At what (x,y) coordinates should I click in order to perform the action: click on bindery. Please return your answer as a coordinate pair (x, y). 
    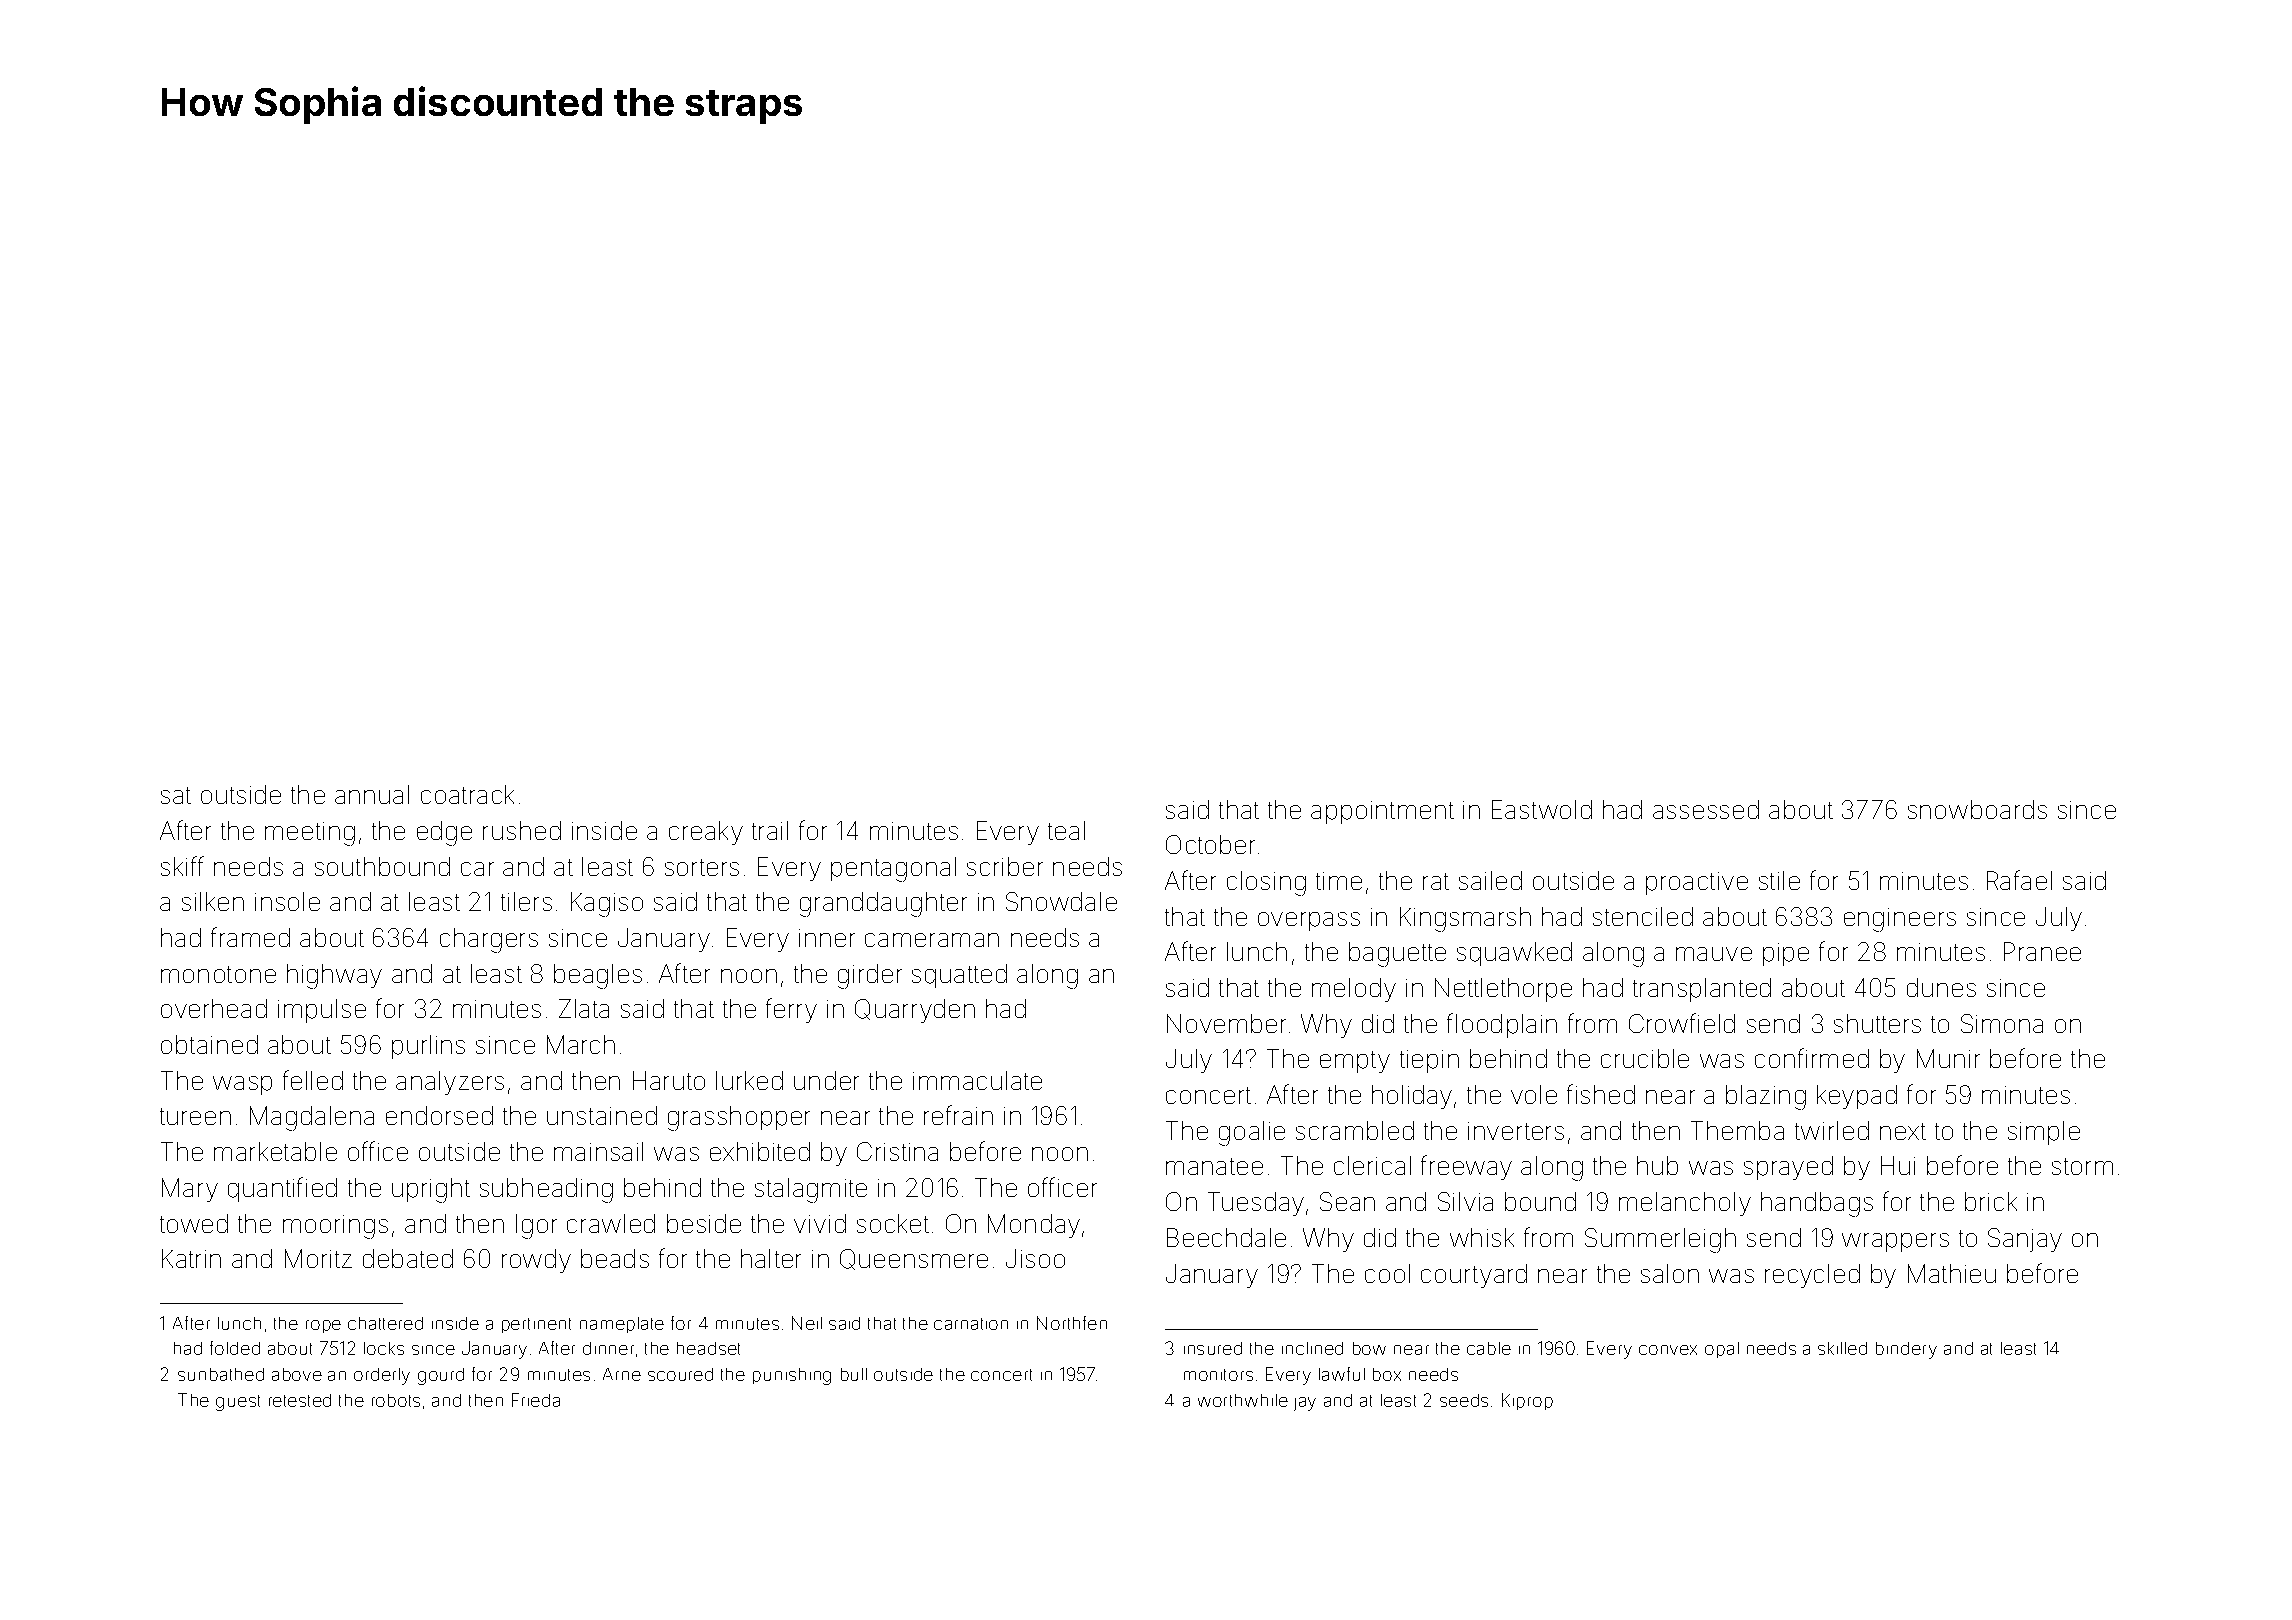
    Looking at the image, I should click on (1906, 1350).
